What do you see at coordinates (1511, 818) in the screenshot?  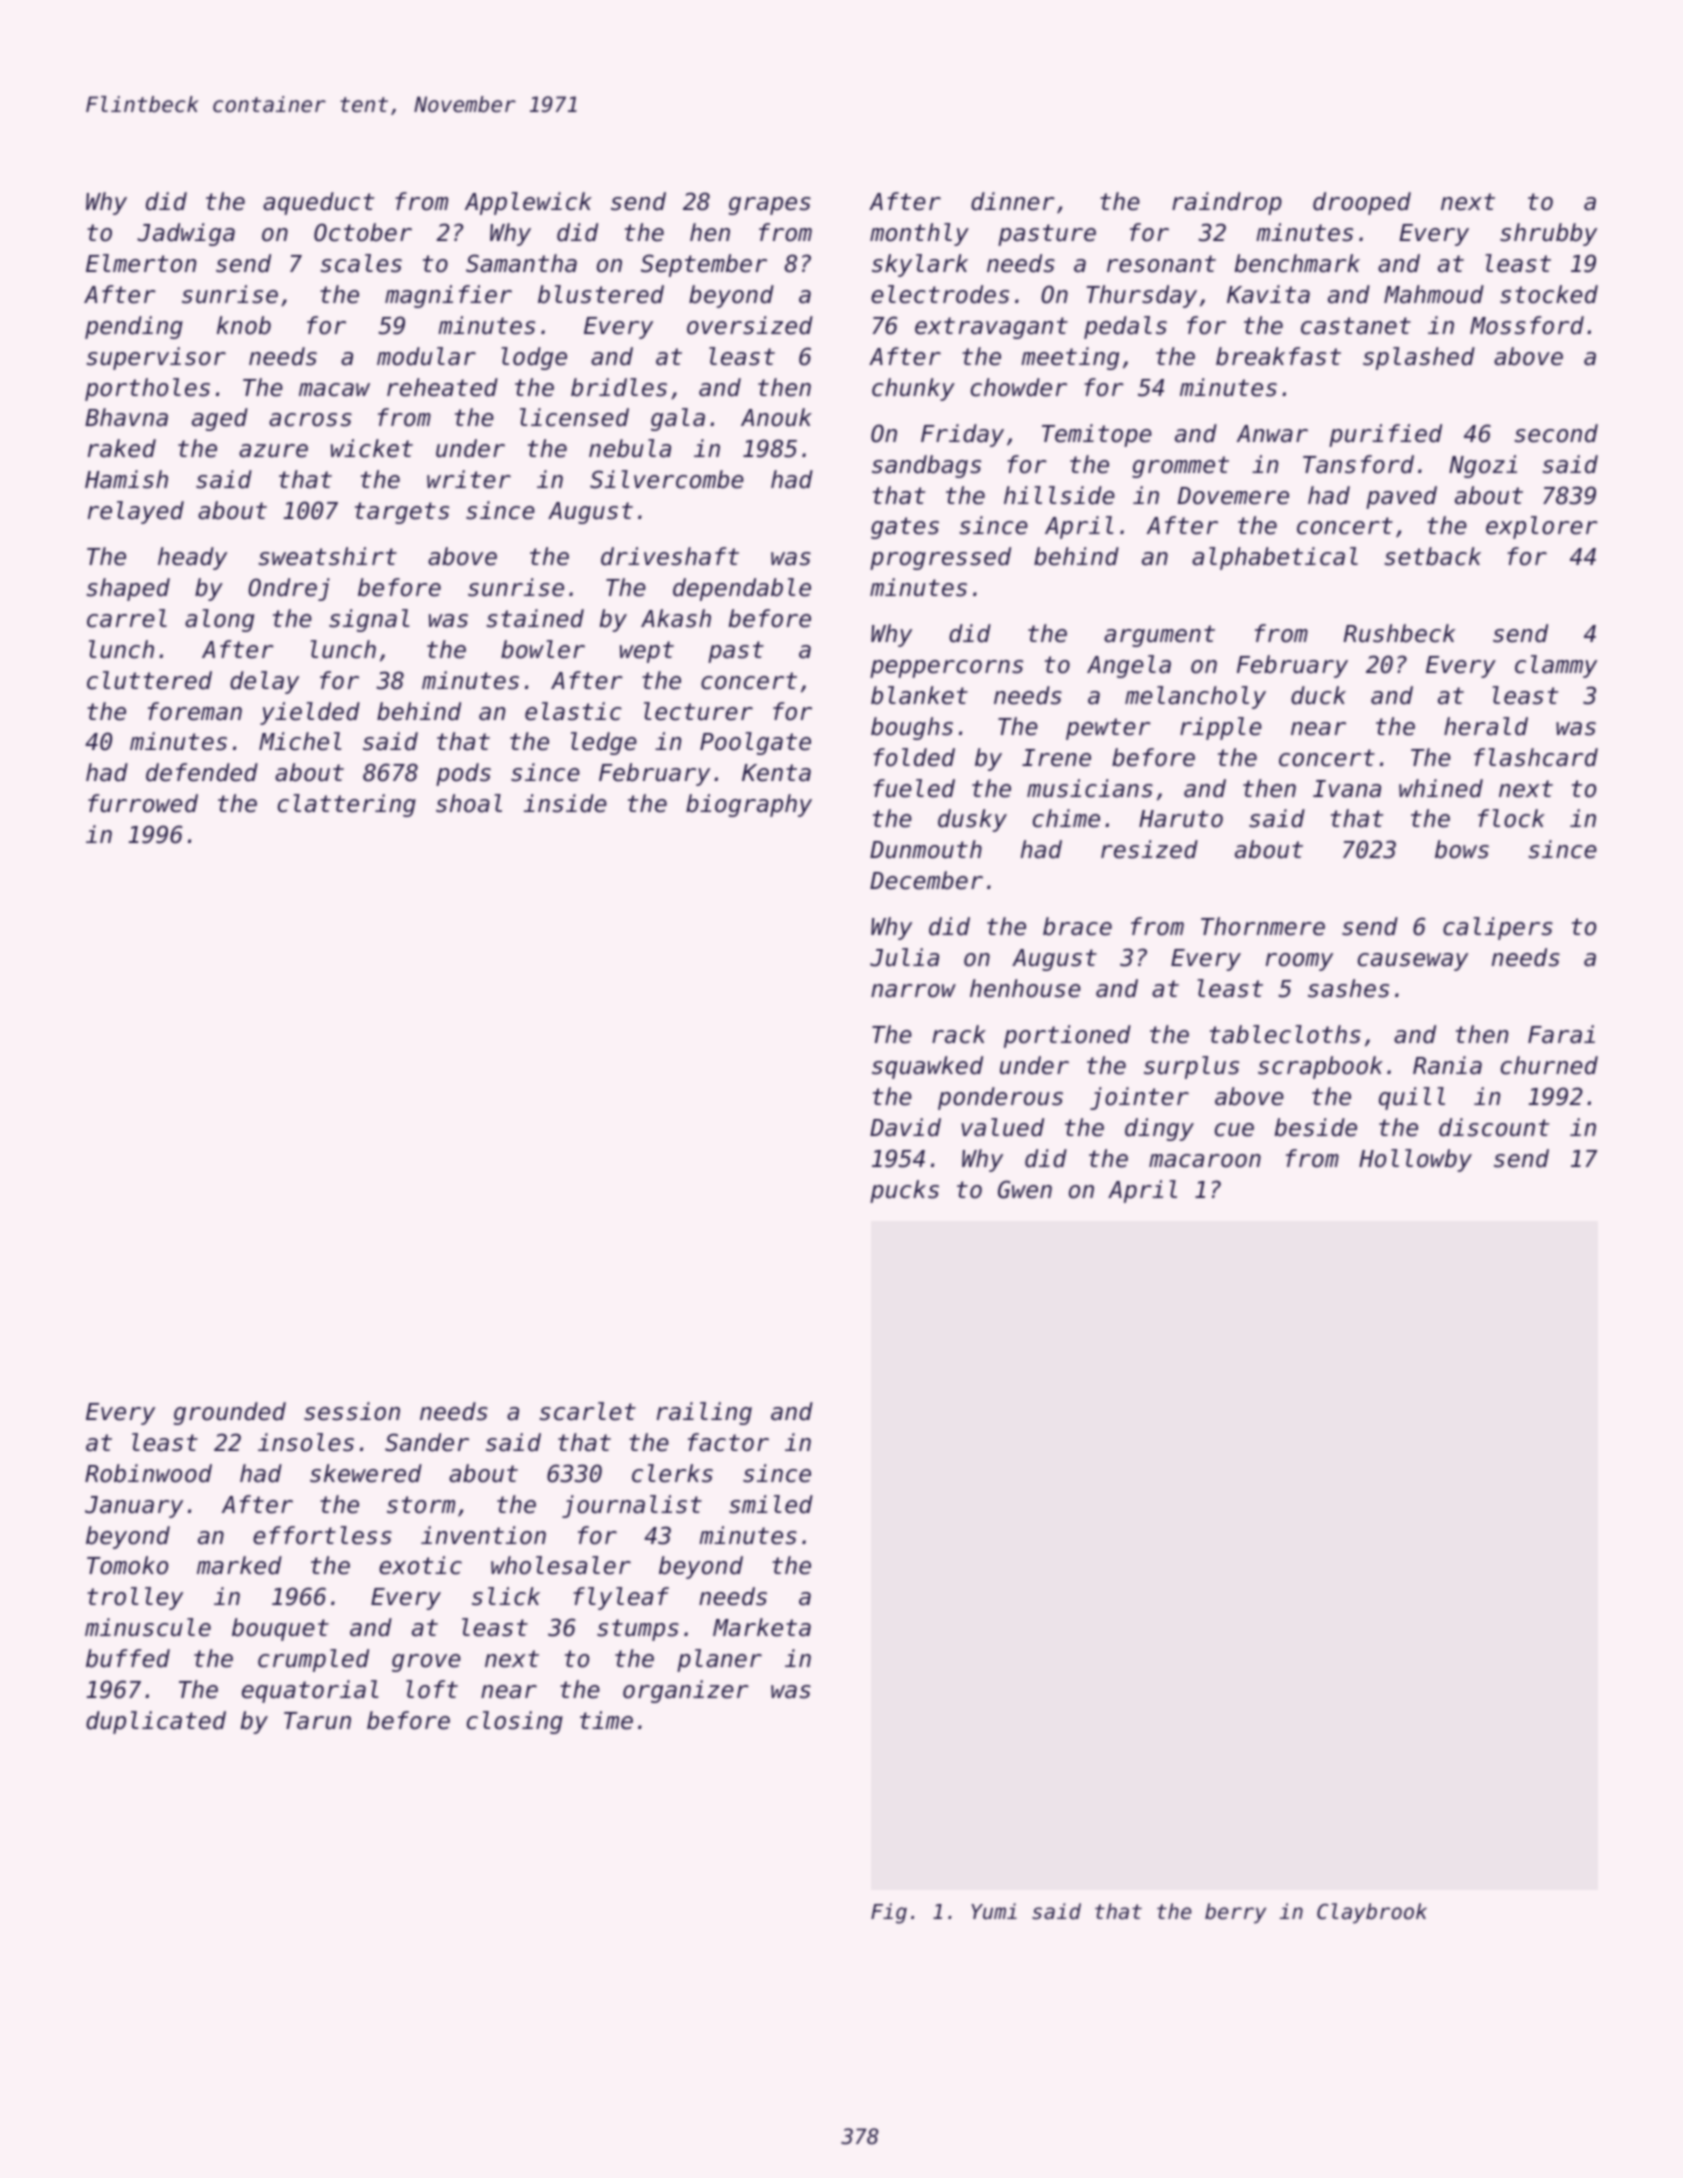 I see `flock` at bounding box center [1511, 818].
